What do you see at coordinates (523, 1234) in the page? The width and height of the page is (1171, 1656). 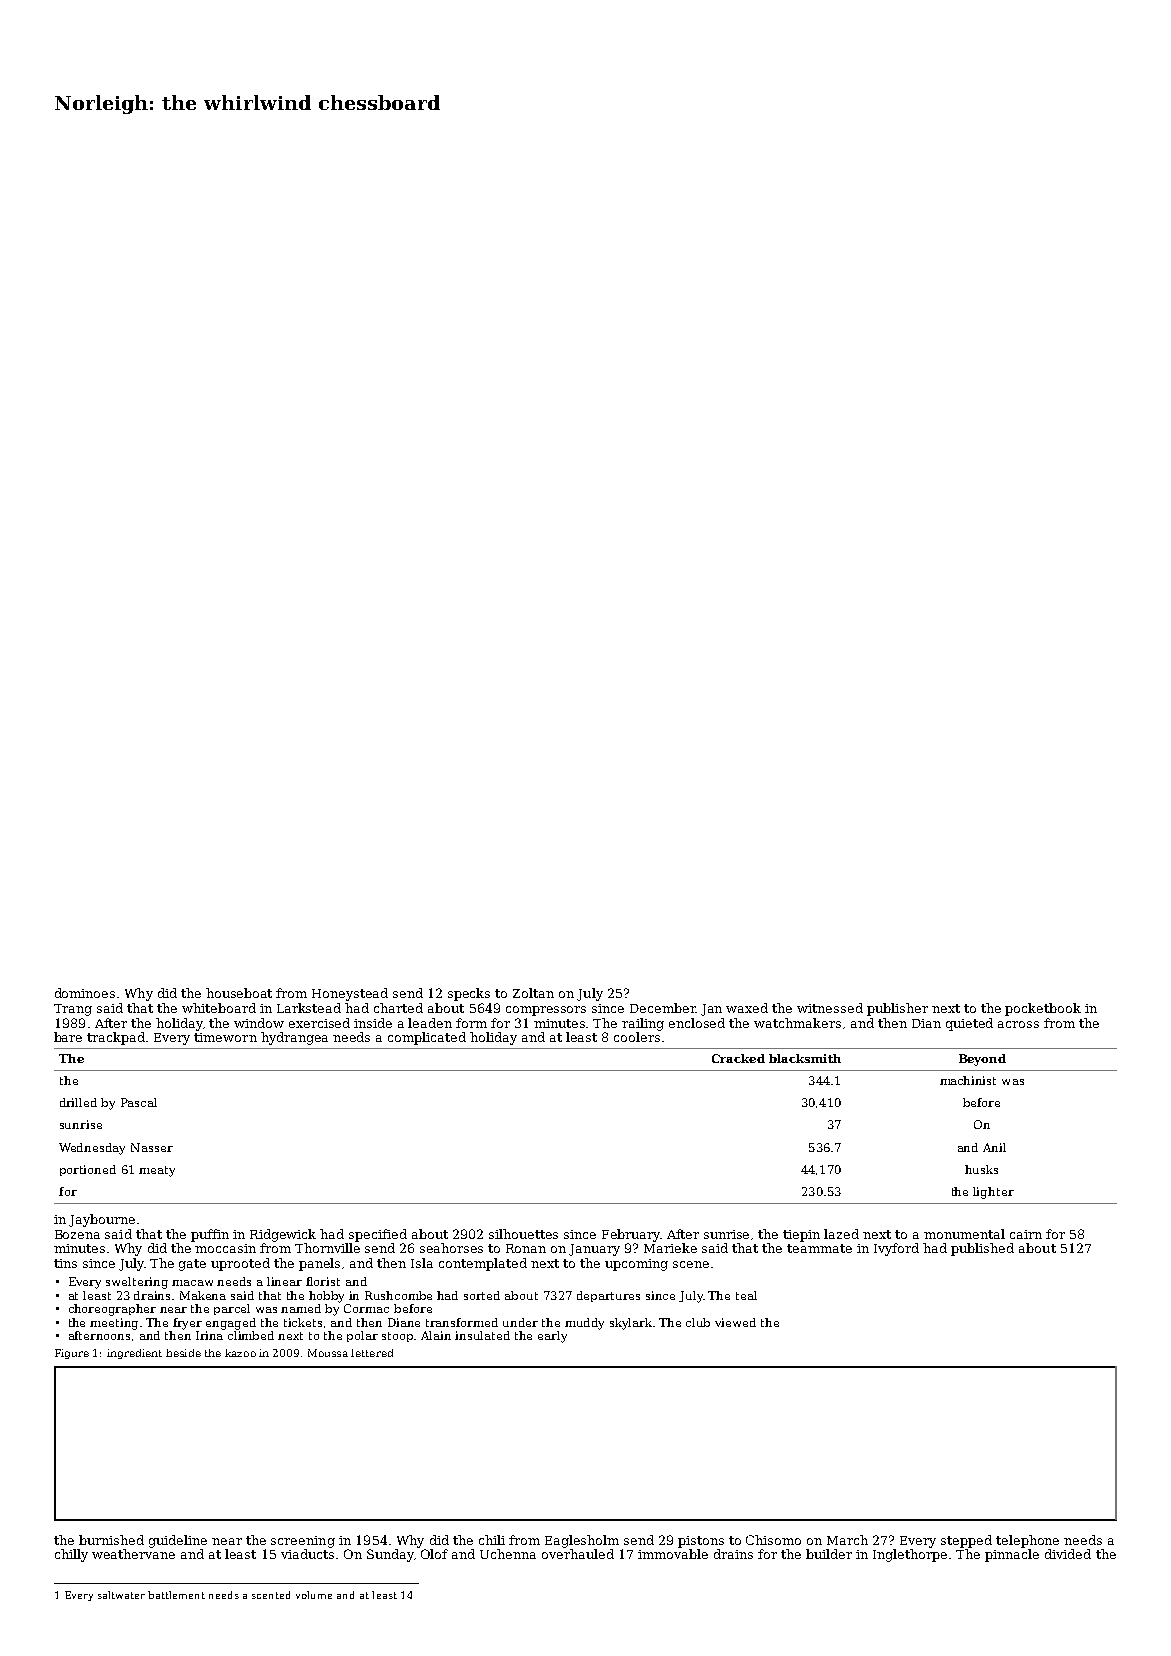 I see `silhouettes` at bounding box center [523, 1234].
